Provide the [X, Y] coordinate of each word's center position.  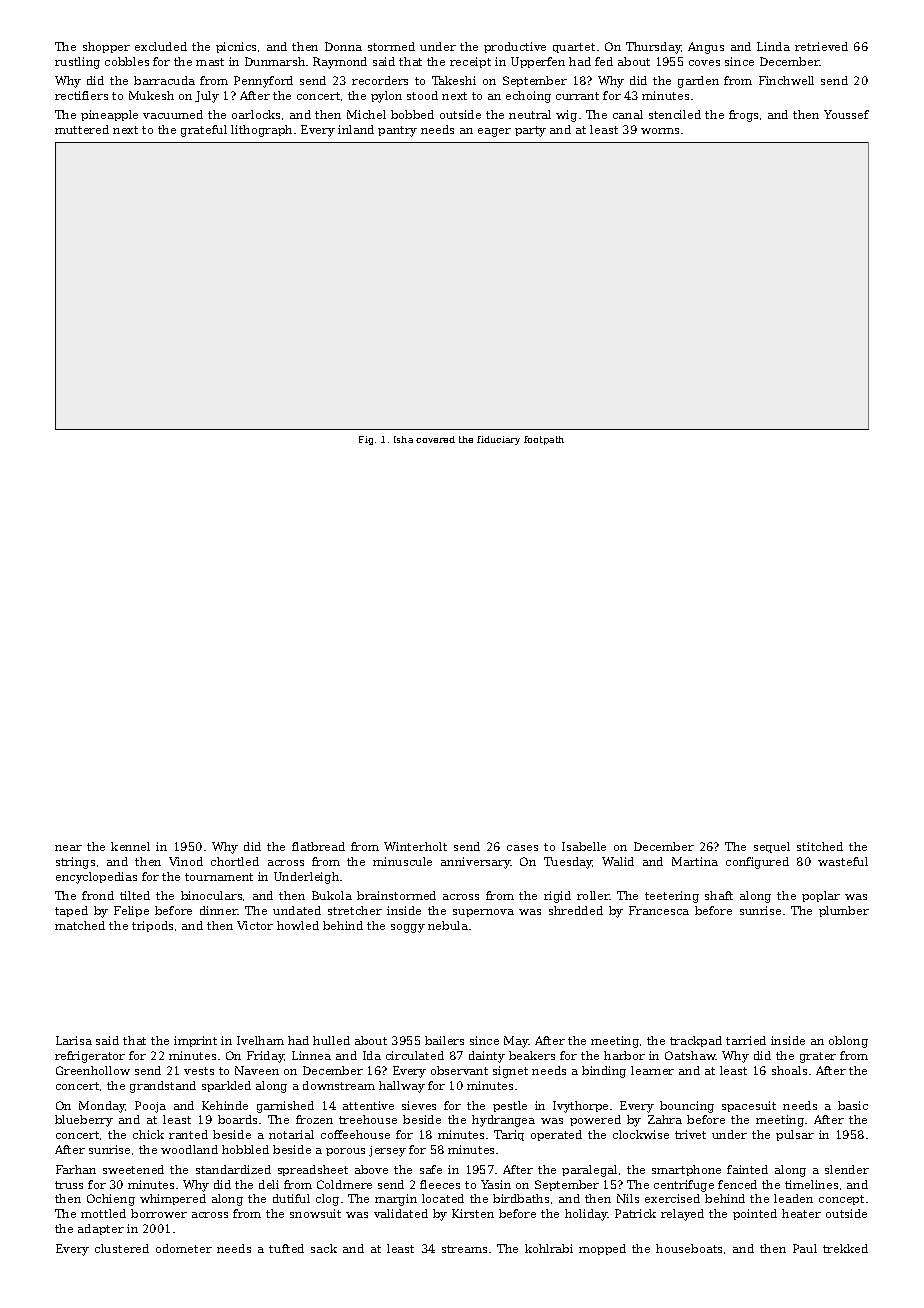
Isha [403, 439]
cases [522, 848]
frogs [743, 116]
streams [464, 1249]
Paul [805, 1248]
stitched [820, 846]
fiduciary [498, 440]
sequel [772, 847]
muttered [82, 129]
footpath [544, 440]
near [68, 848]
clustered [122, 1248]
